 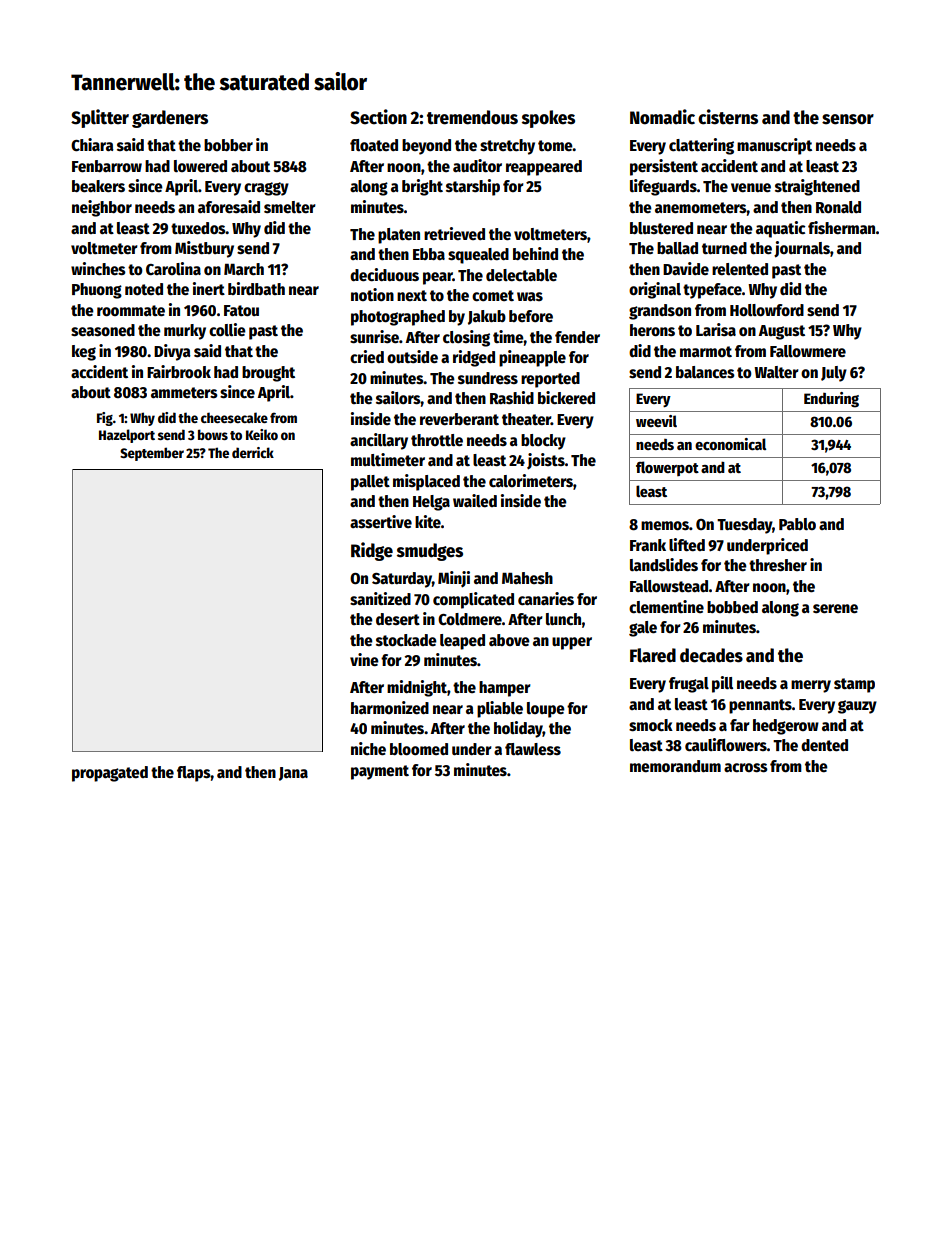 I want to click on Flared, so click(x=653, y=655).
